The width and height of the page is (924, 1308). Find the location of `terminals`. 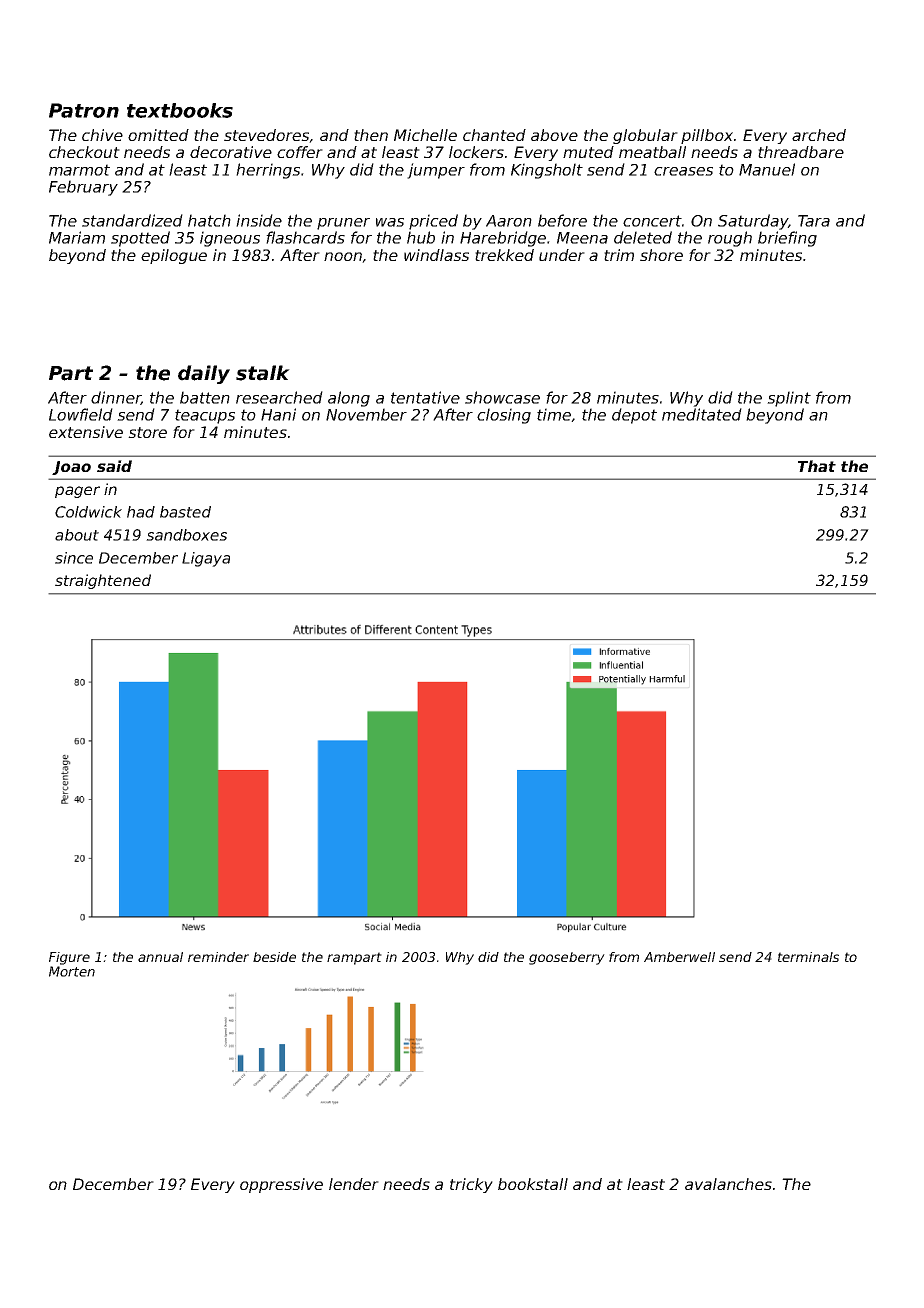

terminals is located at coordinates (808, 957).
